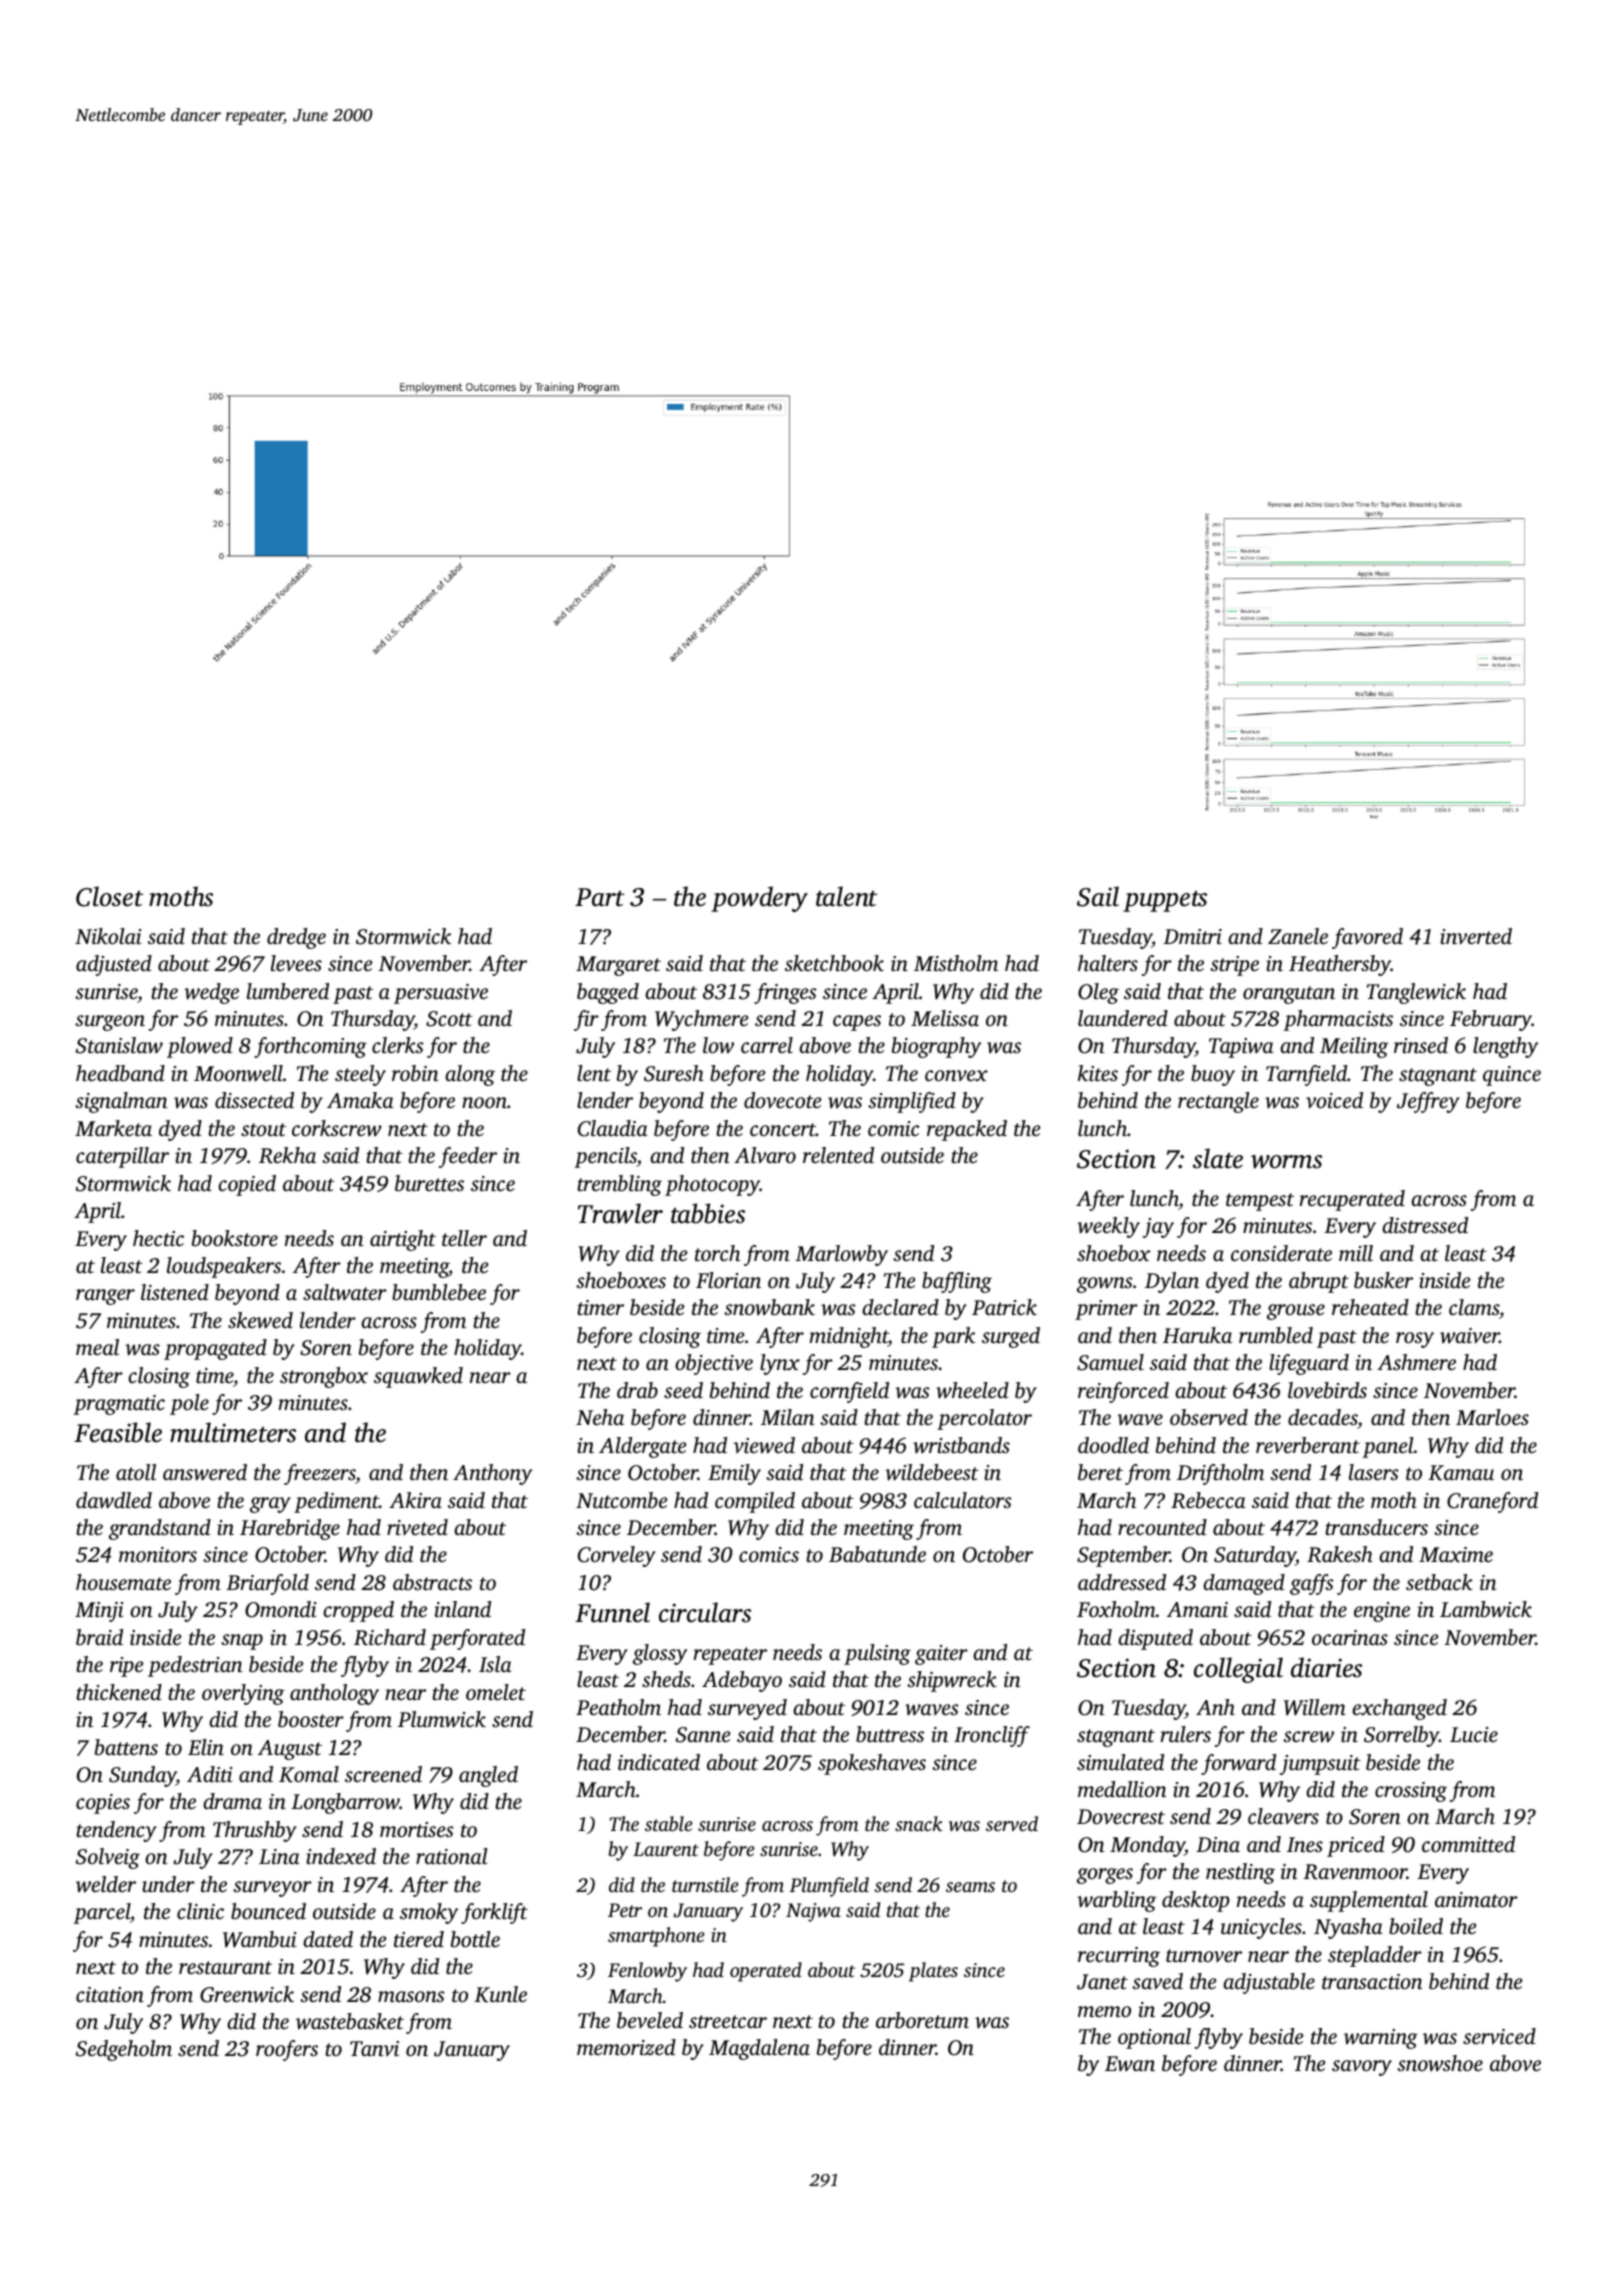  What do you see at coordinates (764, 1445) in the image?
I see `viewed` at bounding box center [764, 1445].
